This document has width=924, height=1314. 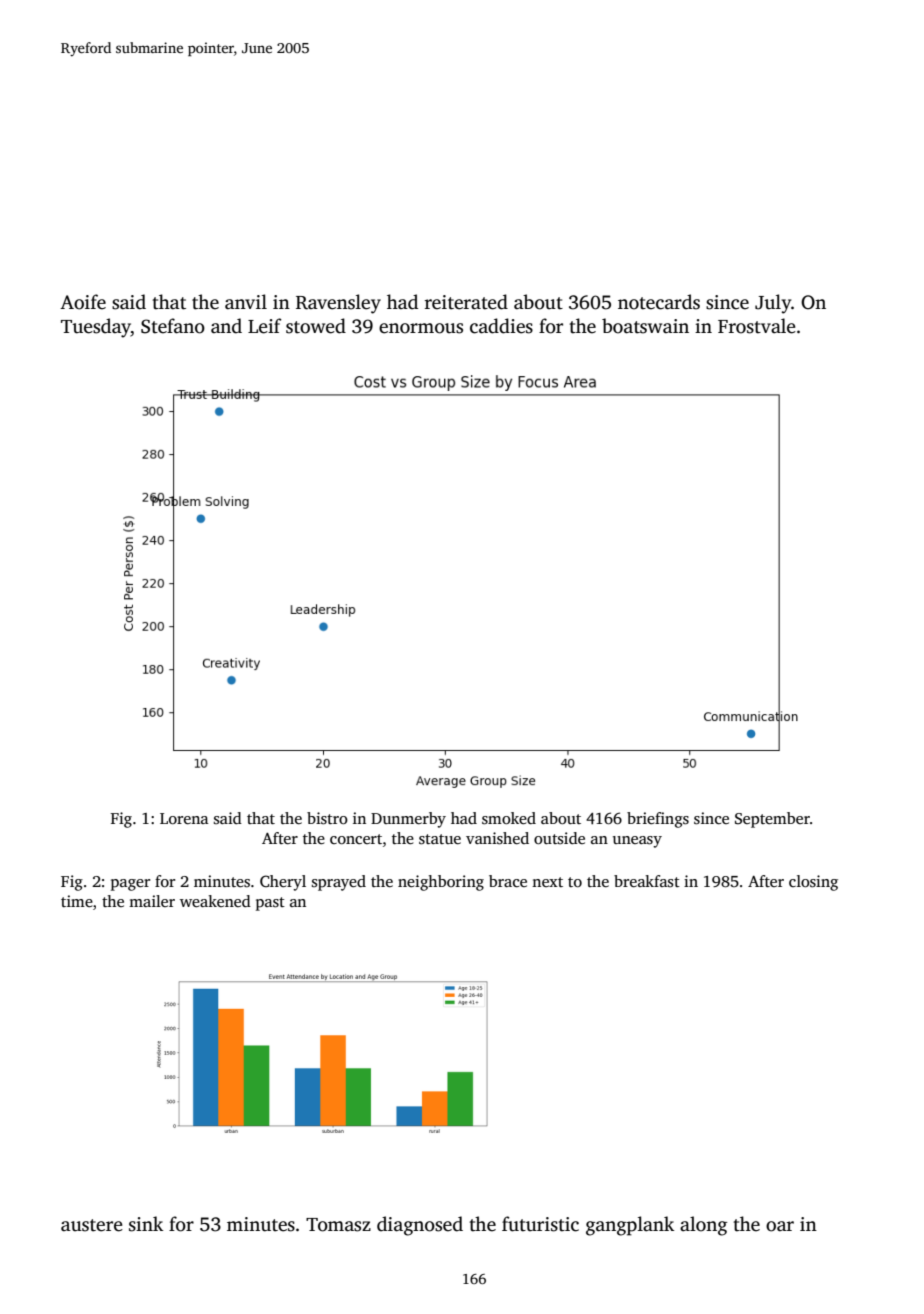 What do you see at coordinates (92, 1225) in the document?
I see `austere` at bounding box center [92, 1225].
